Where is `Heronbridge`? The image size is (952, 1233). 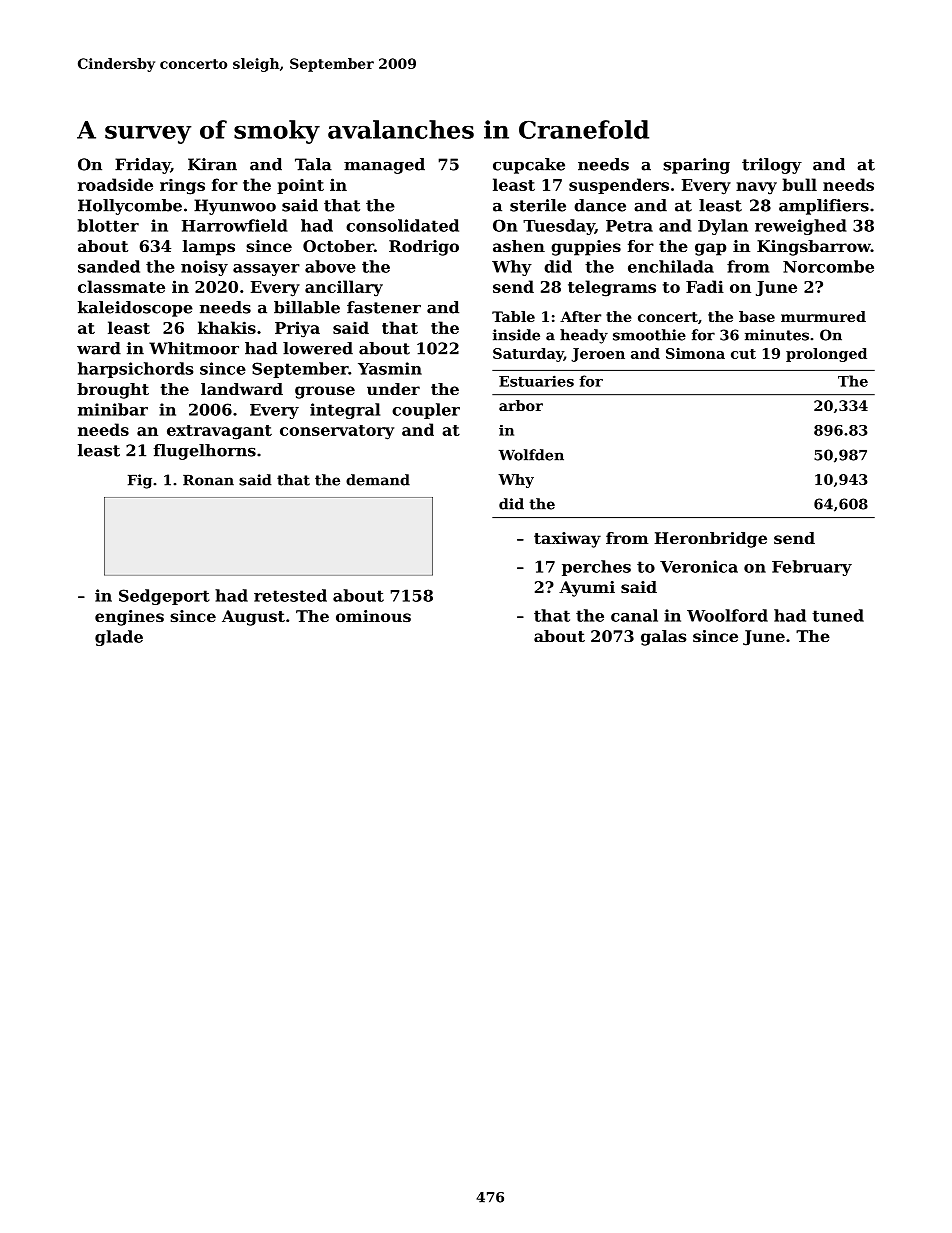 Heronbridge is located at coordinates (711, 540).
